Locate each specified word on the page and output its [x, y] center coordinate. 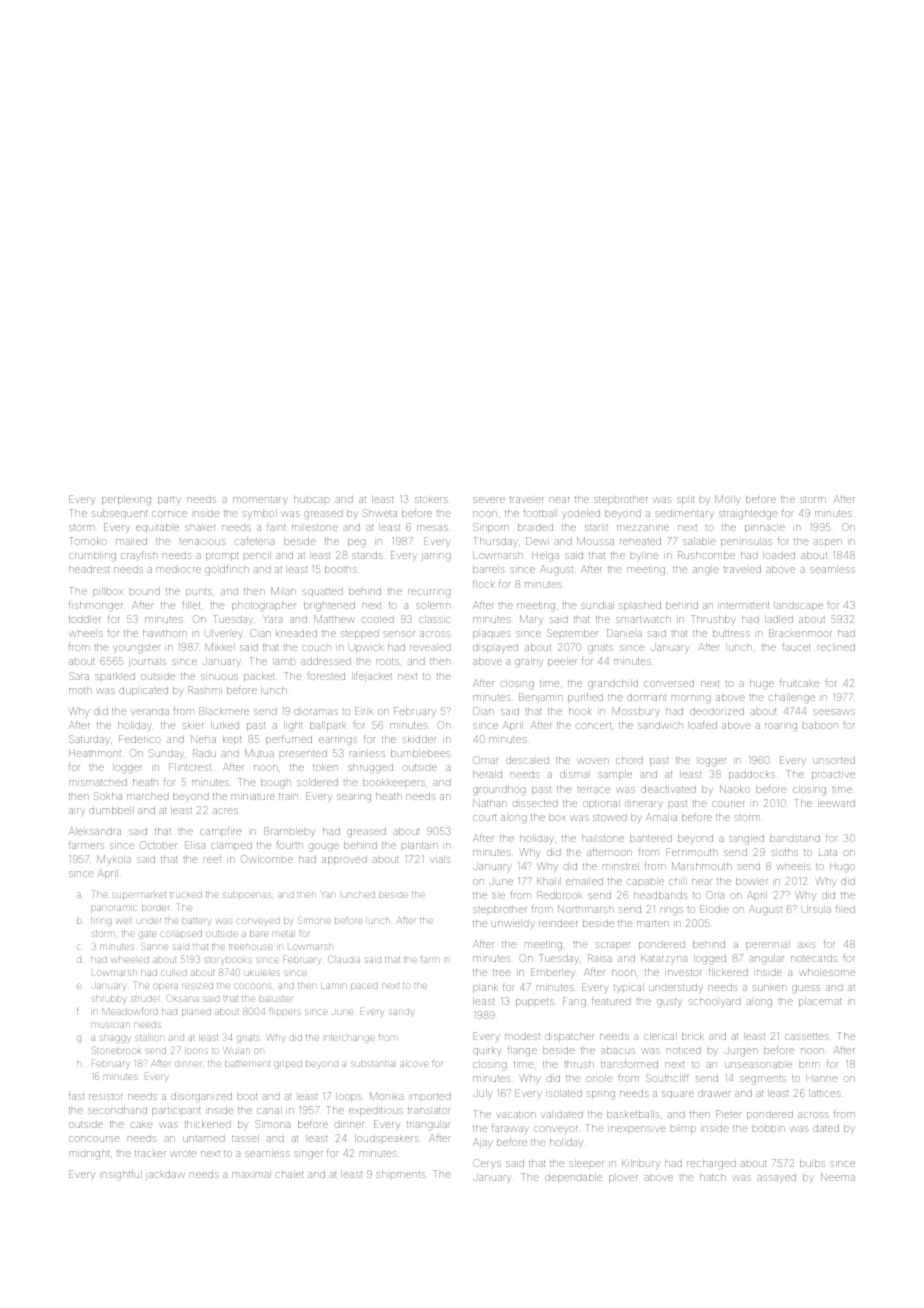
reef [212, 859]
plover [623, 1178]
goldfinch [227, 570]
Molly [728, 500]
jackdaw [165, 1176]
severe [489, 500]
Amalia [661, 817]
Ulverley [224, 634]
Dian [483, 711]
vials [440, 859]
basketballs [633, 1114]
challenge [792, 698]
